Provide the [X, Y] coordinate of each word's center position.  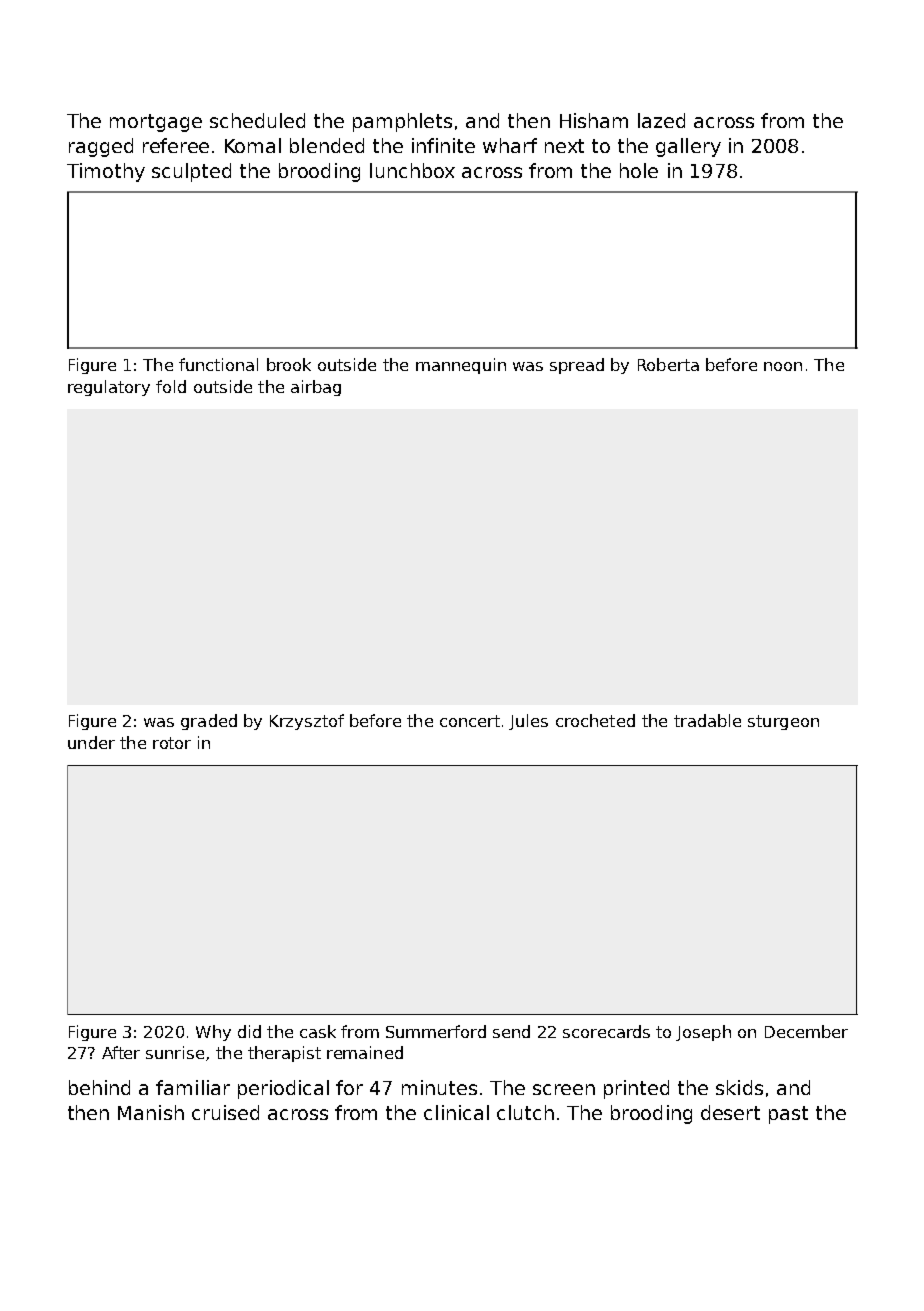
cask [318, 1031]
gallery [688, 147]
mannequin [461, 366]
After [121, 1052]
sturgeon [783, 722]
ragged [101, 147]
